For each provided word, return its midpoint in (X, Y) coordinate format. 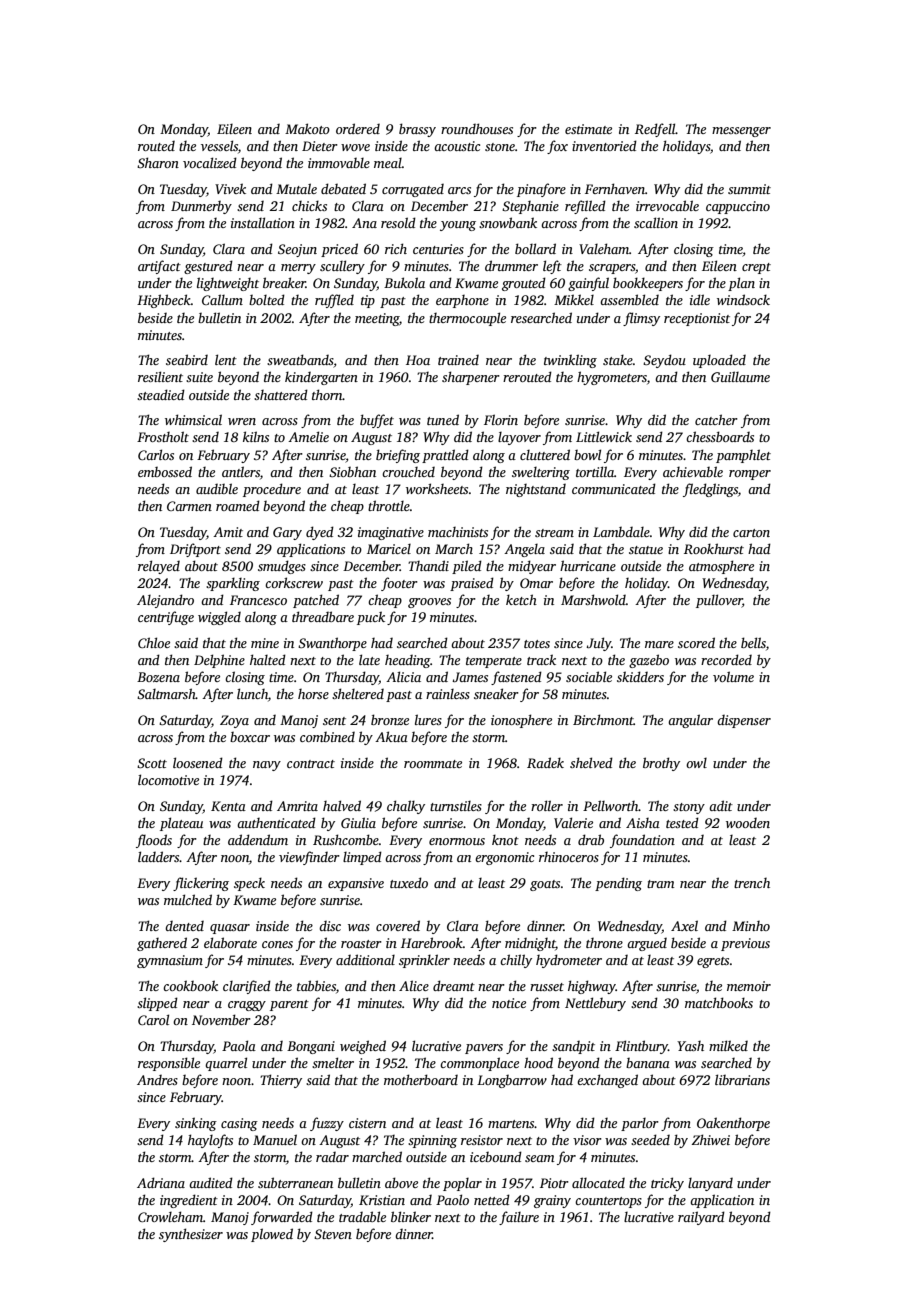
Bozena (158, 677)
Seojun (297, 250)
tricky (667, 1184)
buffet (377, 421)
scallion (656, 222)
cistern (367, 1123)
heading (408, 661)
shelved (591, 762)
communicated (614, 488)
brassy (417, 130)
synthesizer (191, 1235)
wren (242, 421)
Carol (153, 1019)
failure (519, 1218)
